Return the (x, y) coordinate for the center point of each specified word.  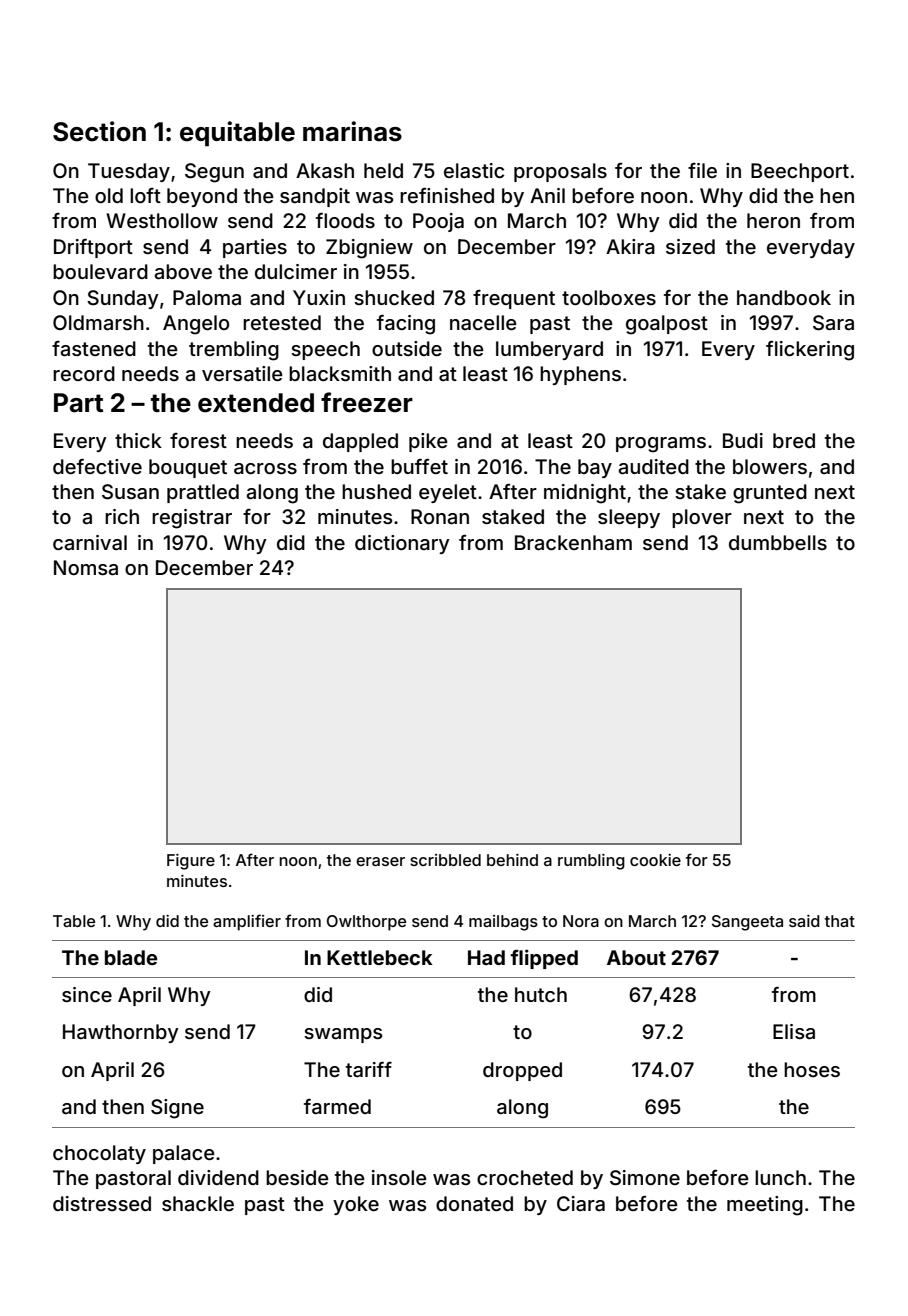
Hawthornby (121, 1033)
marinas (352, 131)
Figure (191, 862)
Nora (581, 921)
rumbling (591, 862)
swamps (343, 1035)
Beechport (800, 172)
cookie (655, 860)
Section (99, 131)
